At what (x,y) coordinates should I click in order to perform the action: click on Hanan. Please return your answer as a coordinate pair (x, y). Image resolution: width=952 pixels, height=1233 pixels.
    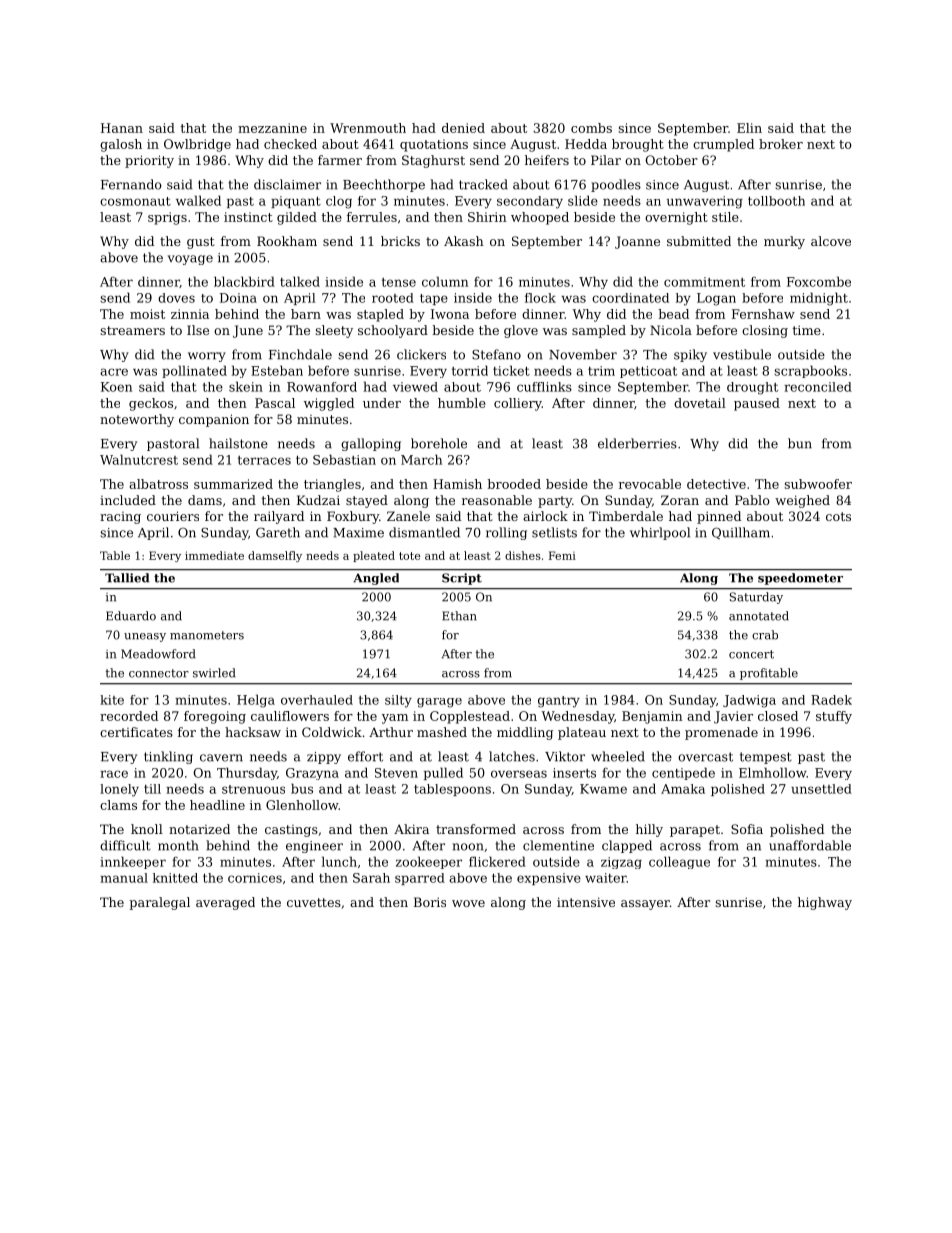
    Looking at the image, I should click on (122, 128).
